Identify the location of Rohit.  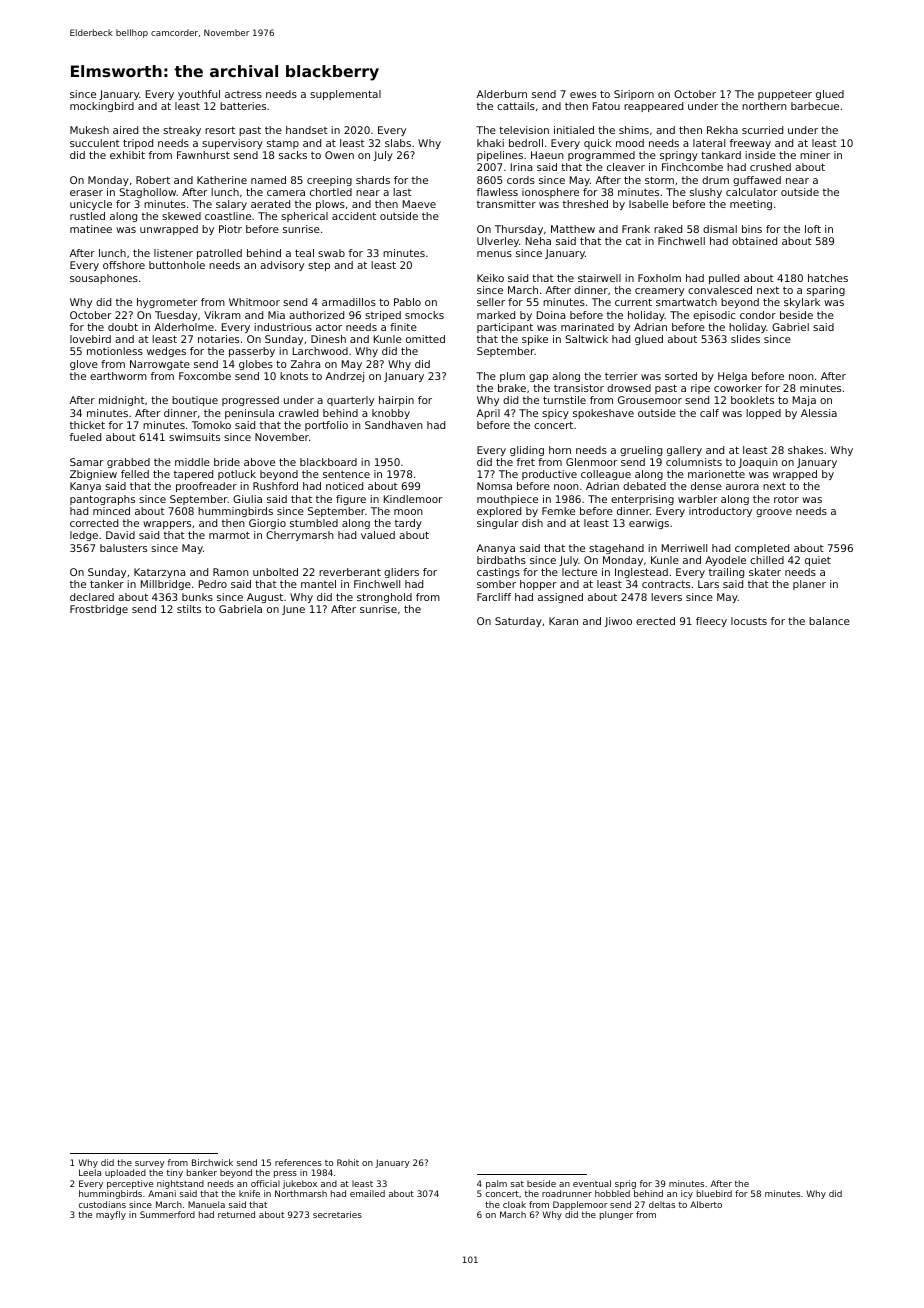
(348, 1162).
